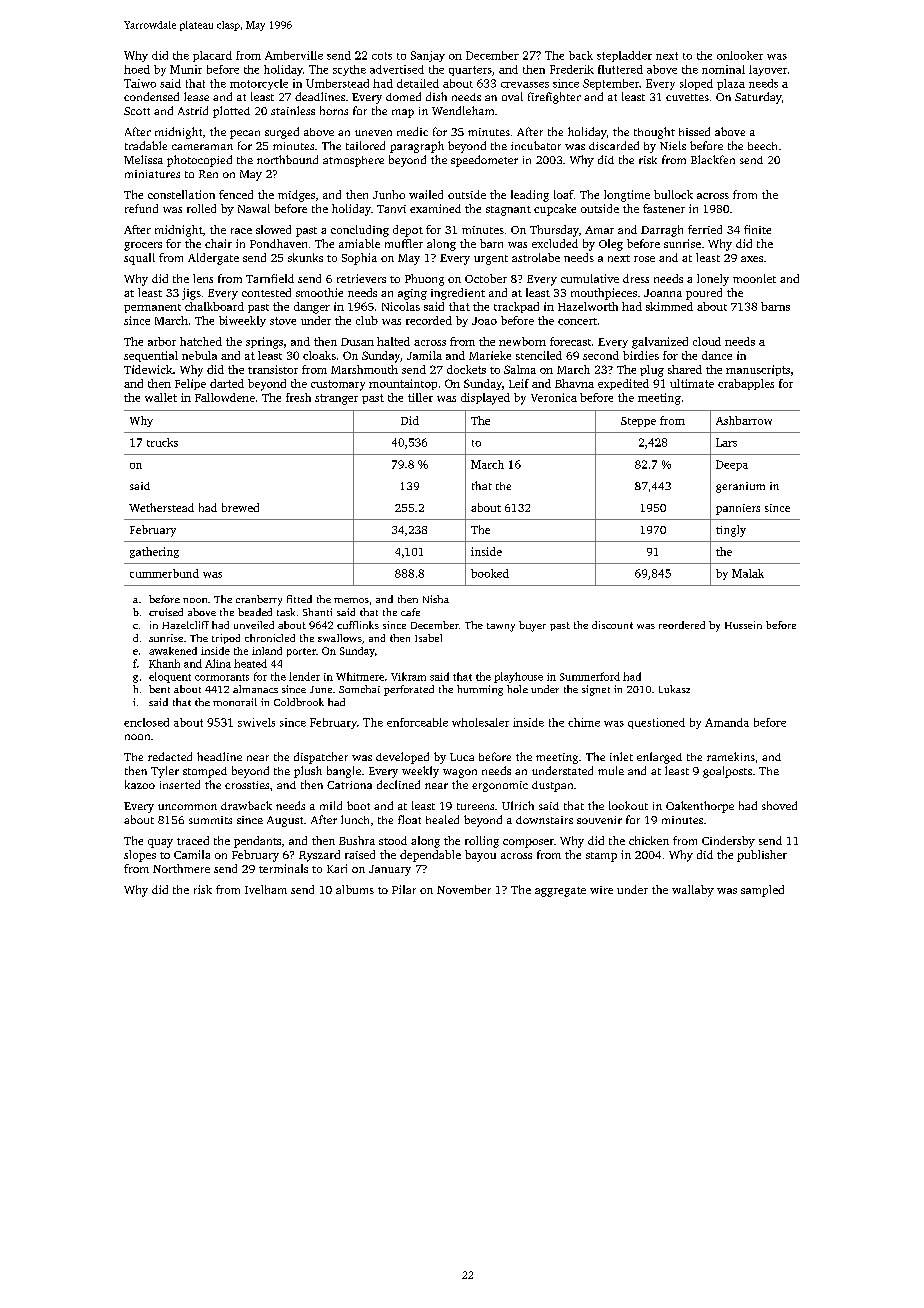 The width and height of the page is (924, 1308). I want to click on panniers, so click(738, 509).
